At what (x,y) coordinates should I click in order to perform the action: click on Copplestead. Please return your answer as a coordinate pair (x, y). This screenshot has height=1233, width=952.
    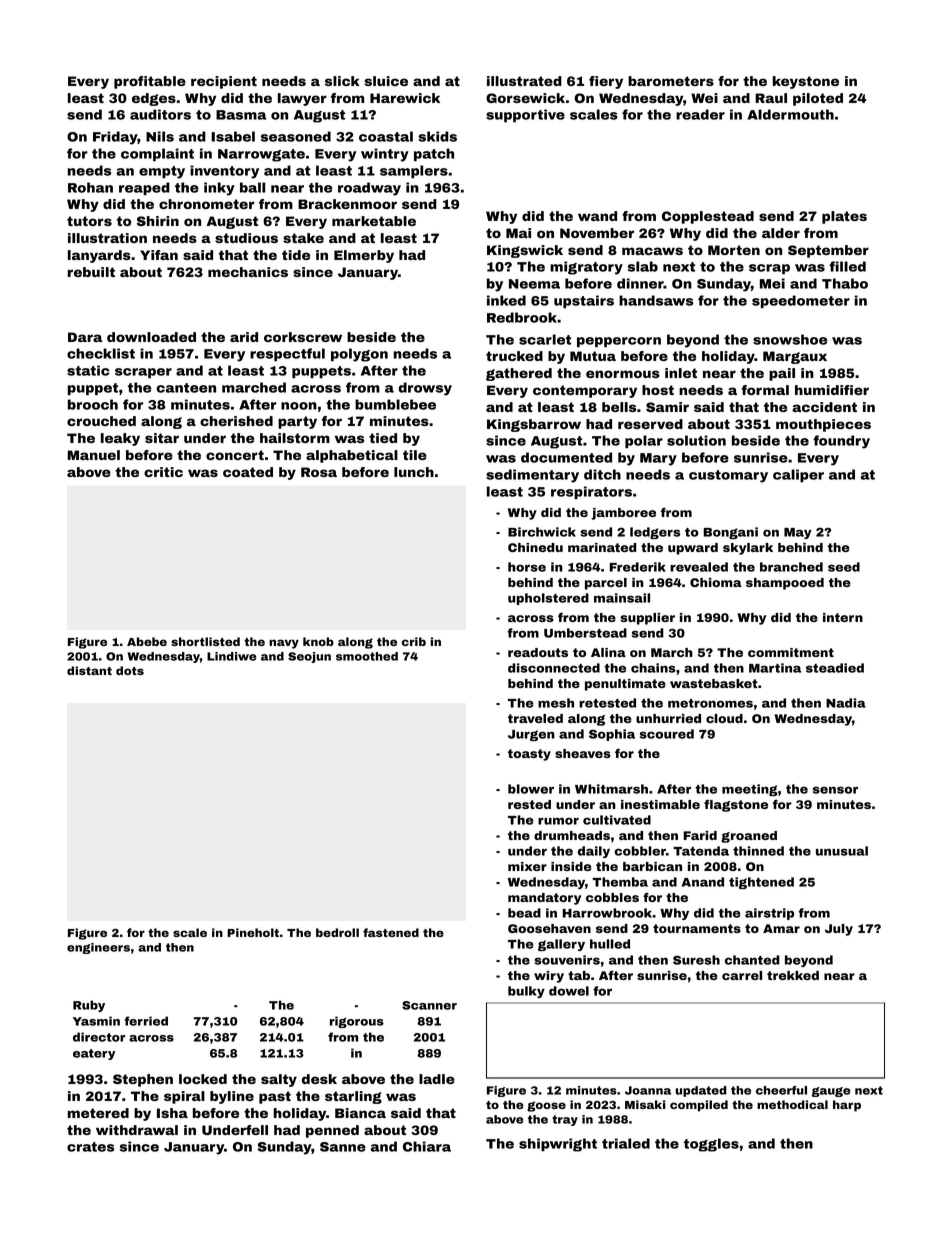
    Looking at the image, I should click on (708, 217).
